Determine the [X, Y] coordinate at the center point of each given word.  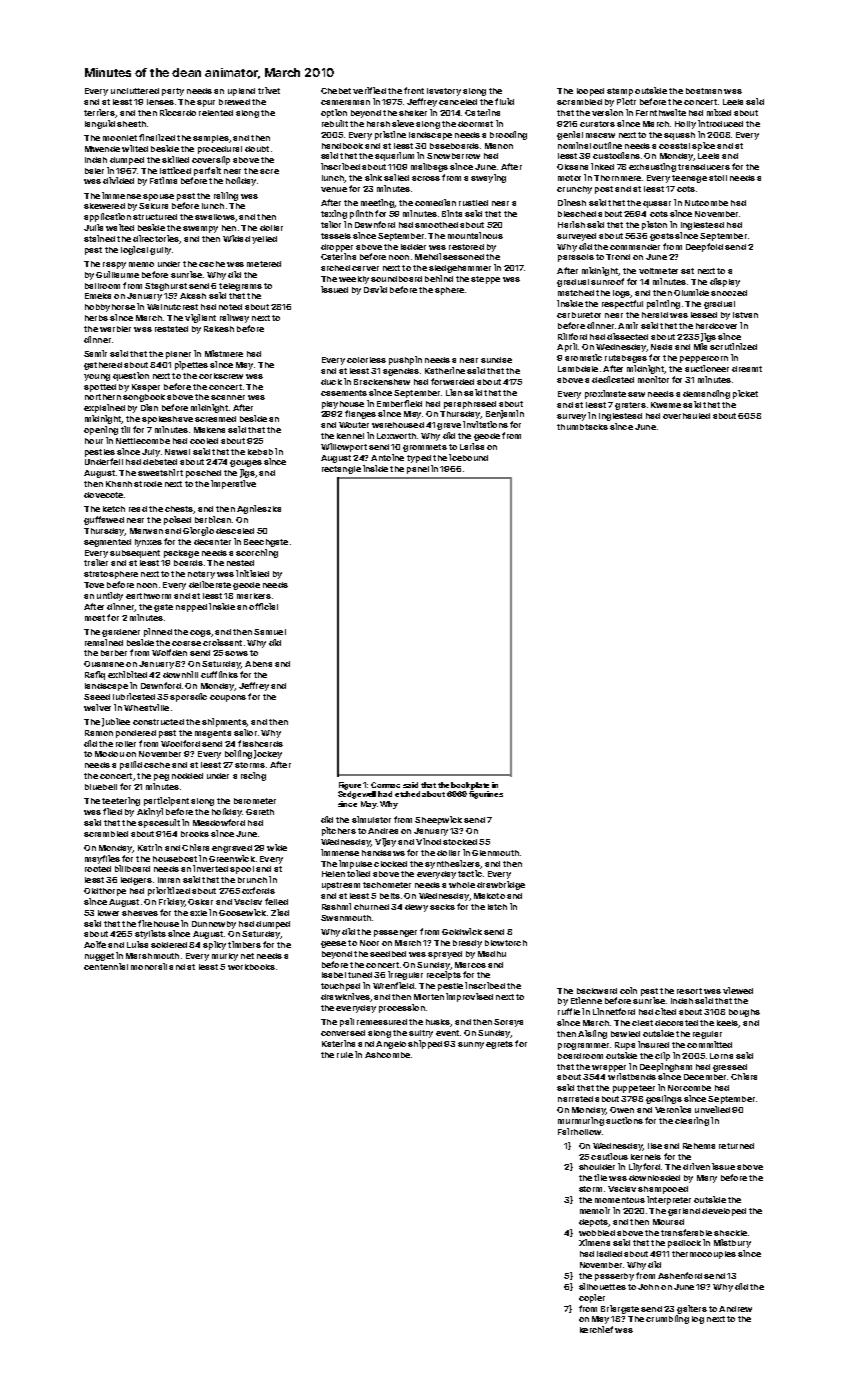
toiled [358, 873]
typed [419, 459]
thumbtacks [582, 427]
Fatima [163, 180]
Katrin [150, 847]
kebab [260, 452]
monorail [149, 966]
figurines [486, 795]
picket [745, 394]
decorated [676, 1023]
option [334, 113]
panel [418, 470]
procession [402, 1008]
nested [240, 563]
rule [345, 1055]
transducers [704, 167]
